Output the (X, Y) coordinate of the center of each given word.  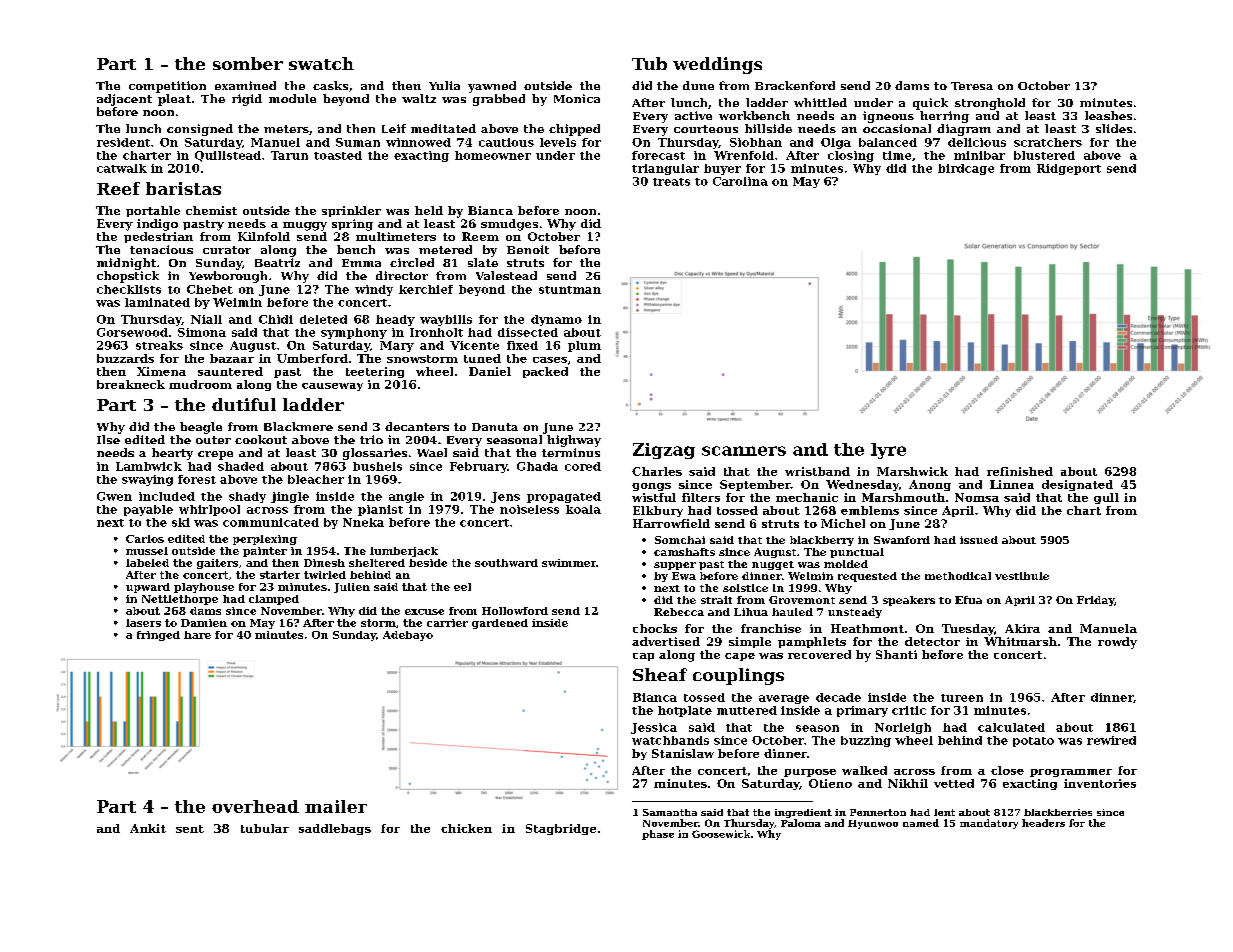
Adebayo (408, 636)
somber (248, 63)
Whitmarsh (1020, 641)
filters (701, 497)
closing (851, 156)
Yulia (444, 85)
